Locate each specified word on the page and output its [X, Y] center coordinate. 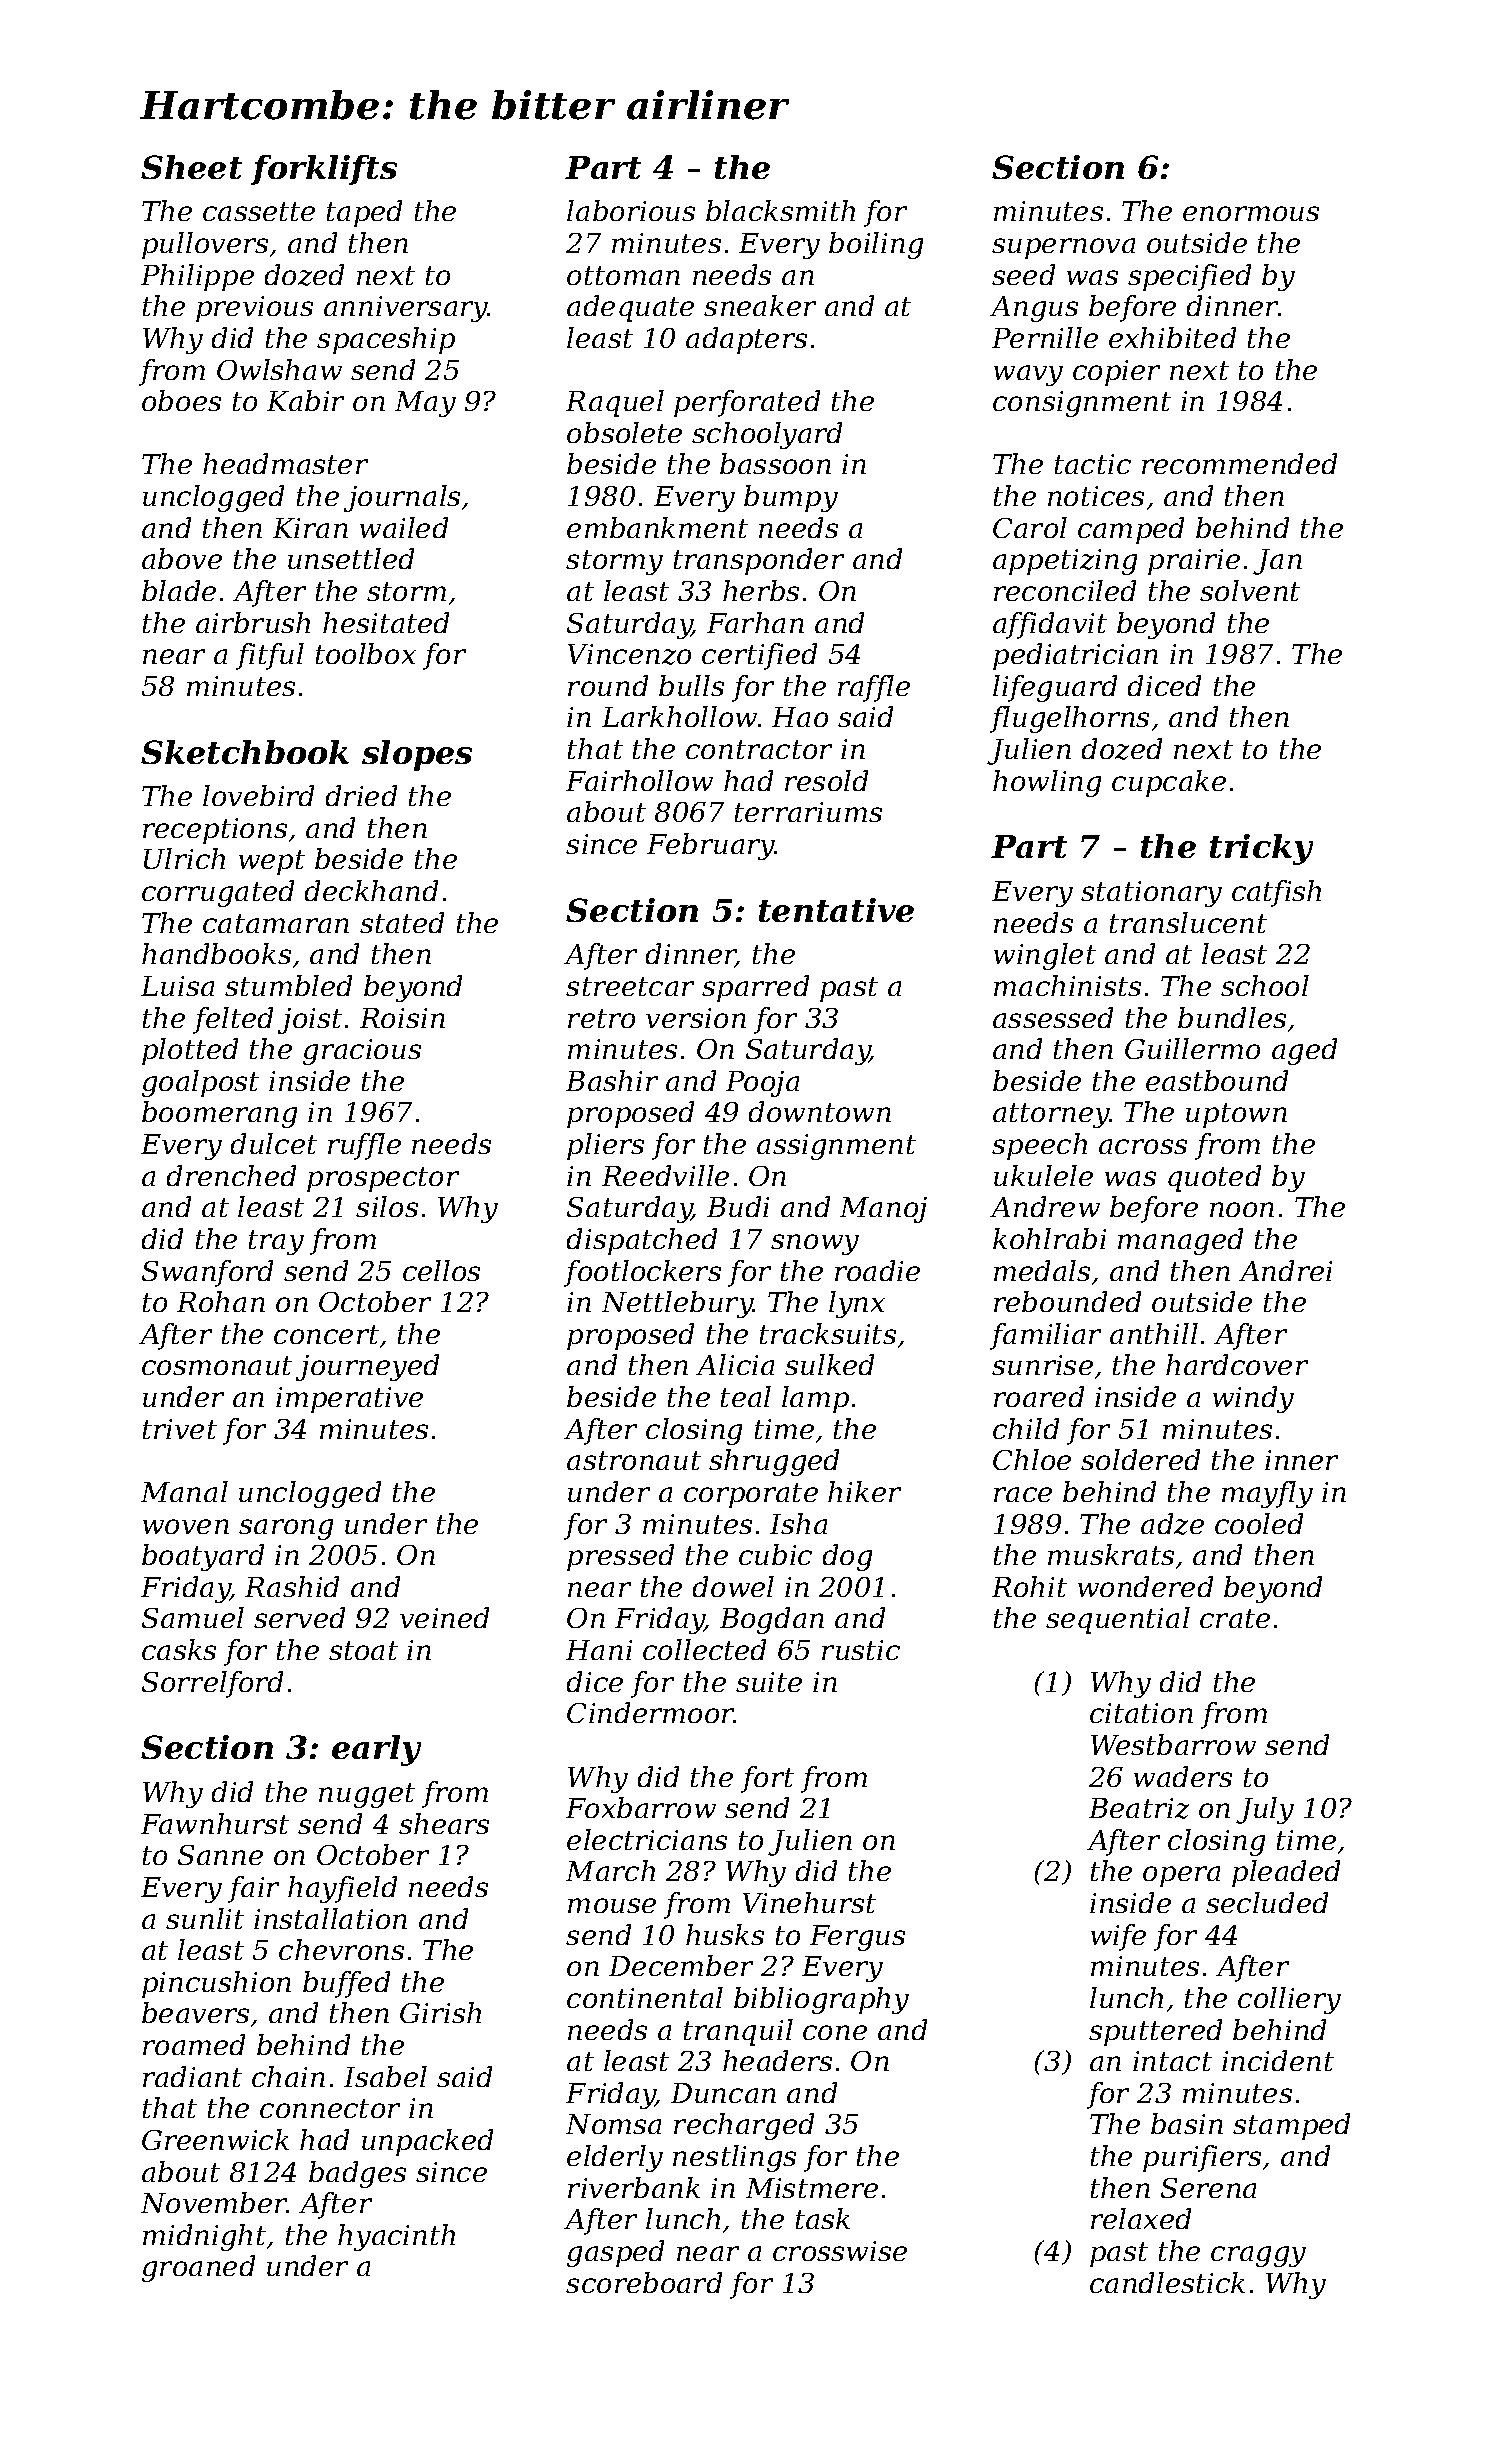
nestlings [734, 2158]
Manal [184, 1491]
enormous [1251, 213]
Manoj [883, 1210]
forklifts [324, 170]
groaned [198, 2268]
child [1026, 1428]
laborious [631, 210]
